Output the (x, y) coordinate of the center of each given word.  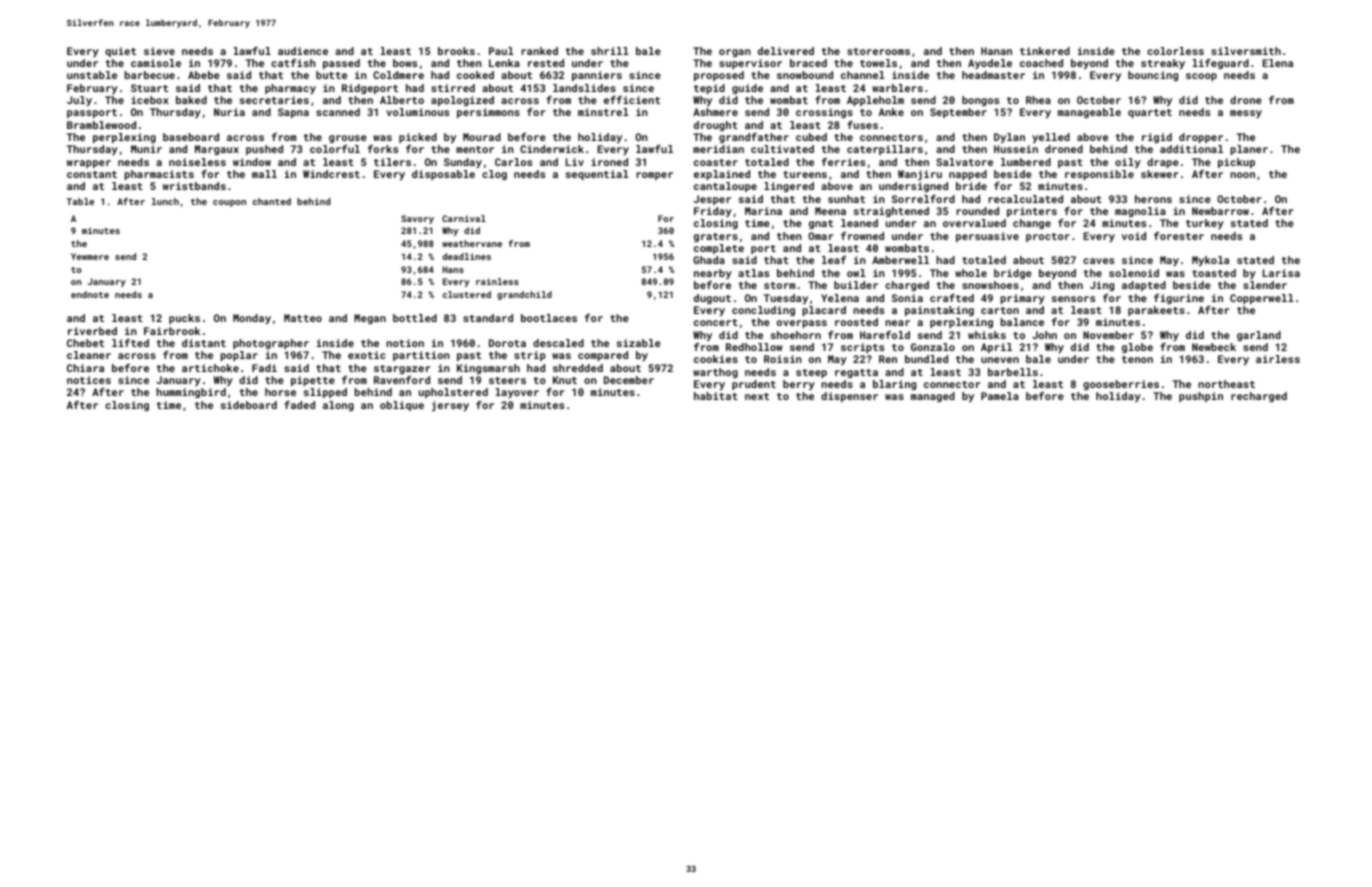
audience (303, 51)
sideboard (249, 405)
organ (735, 53)
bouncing (1153, 76)
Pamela (1000, 396)
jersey (450, 406)
